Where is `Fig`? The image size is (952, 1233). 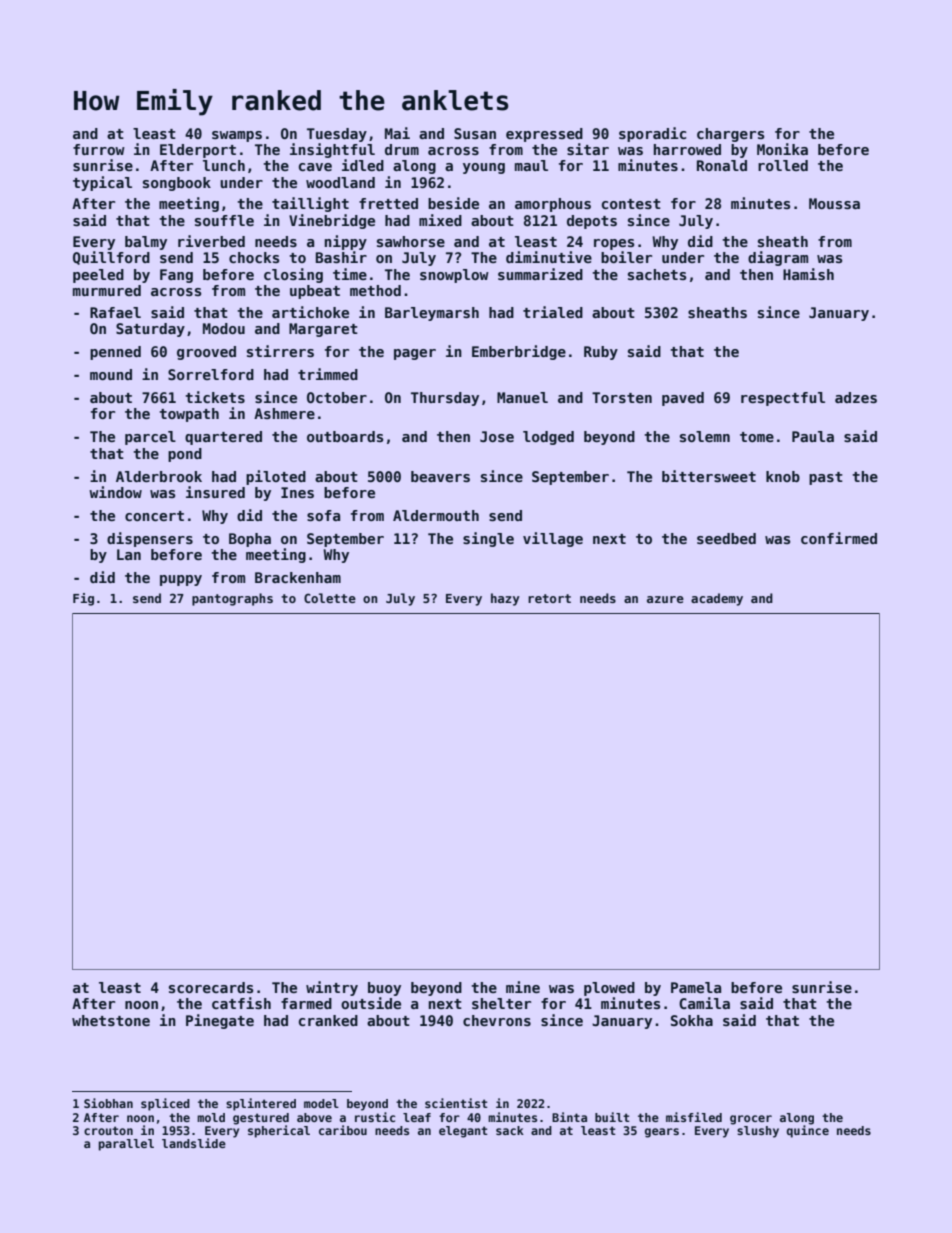
Fig is located at coordinates (83, 599).
